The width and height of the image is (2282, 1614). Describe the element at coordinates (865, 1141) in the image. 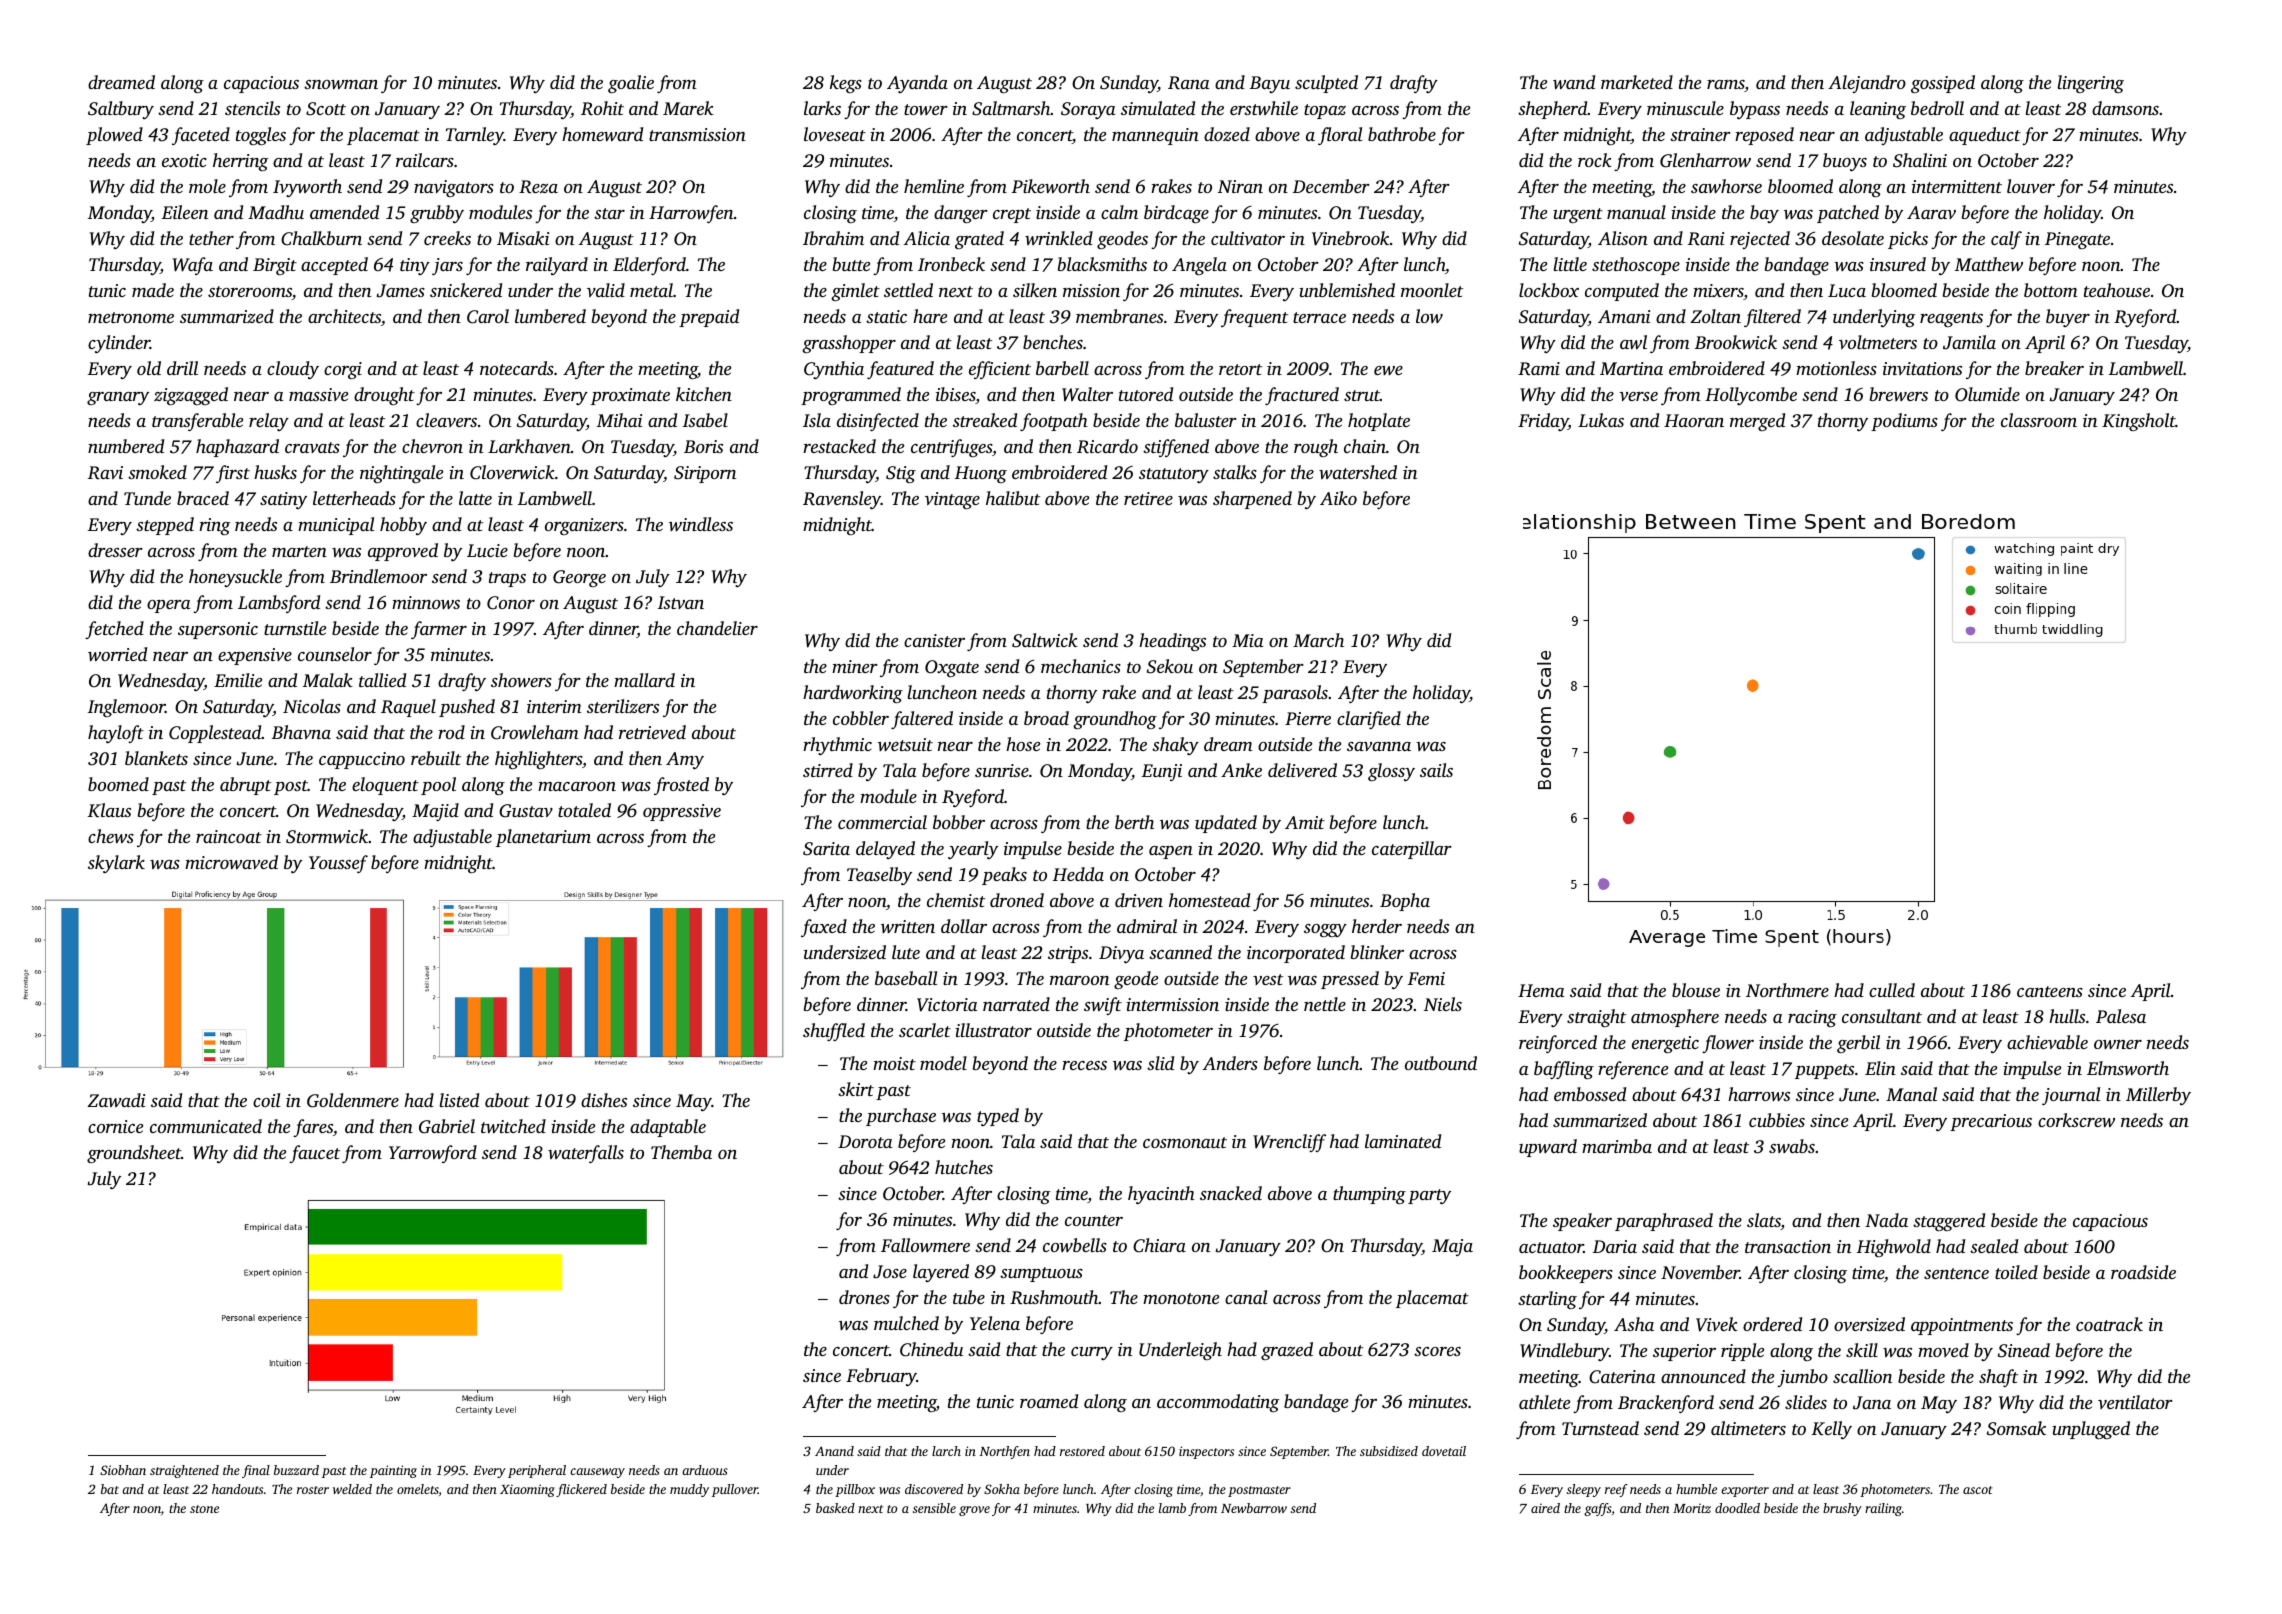

I see `Dorota` at that location.
